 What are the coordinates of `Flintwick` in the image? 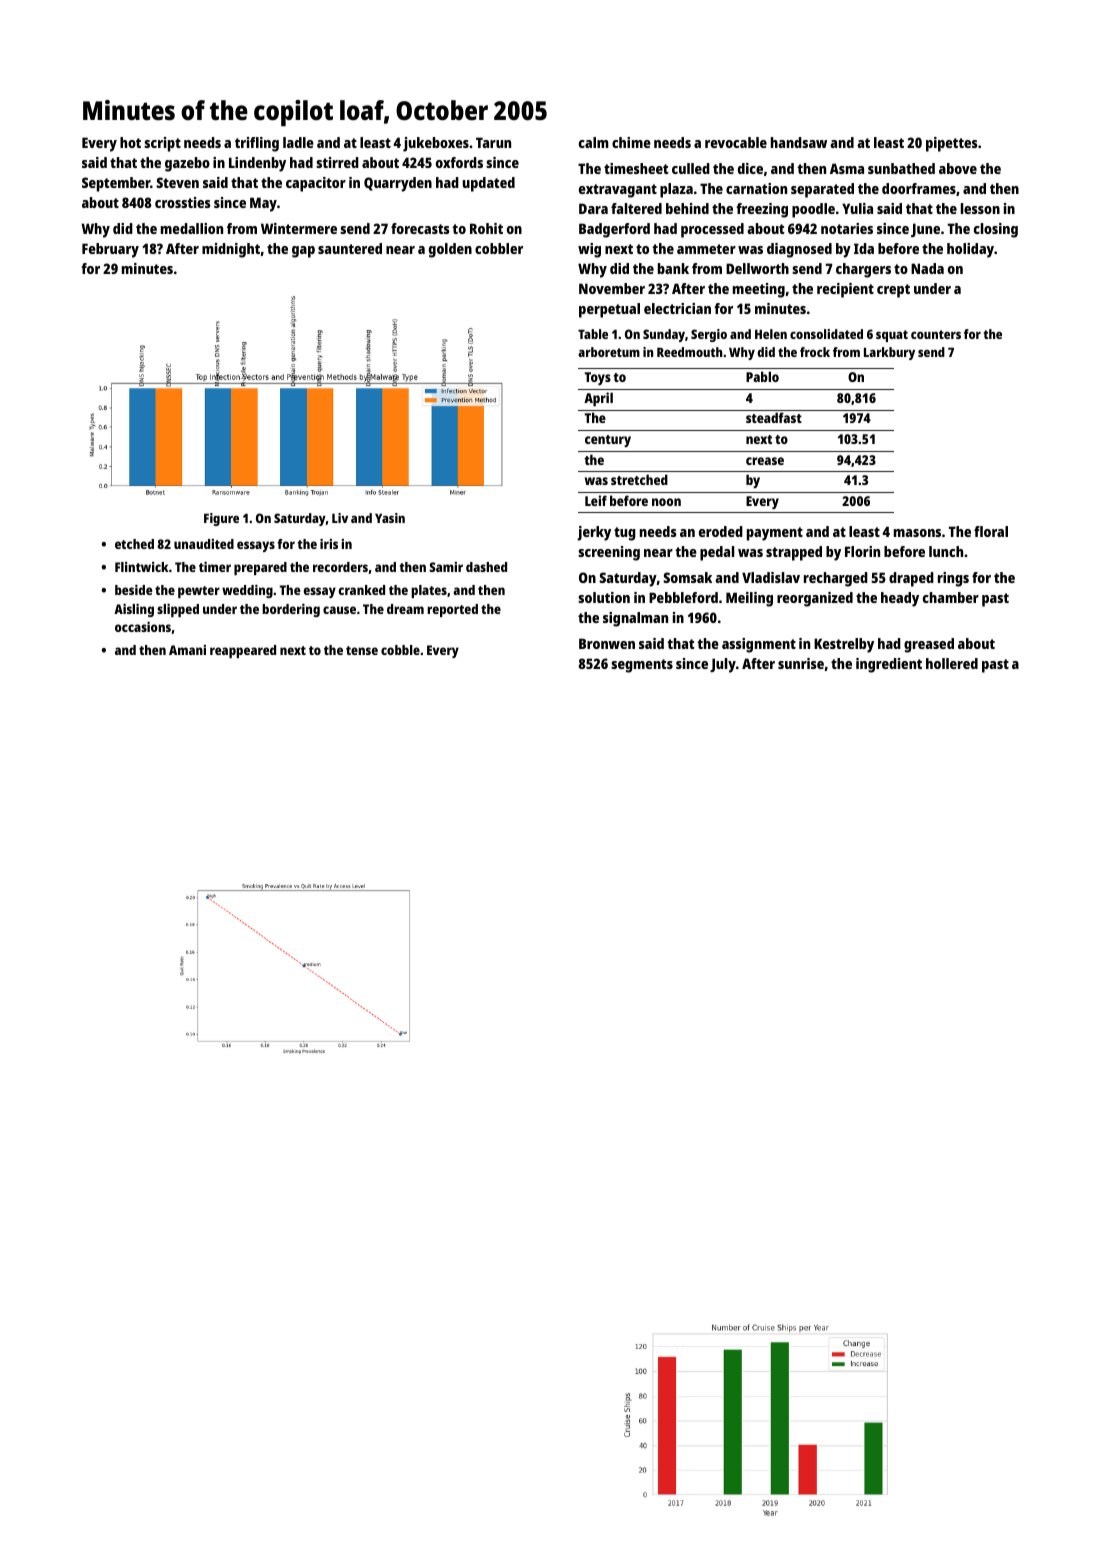 It's located at (141, 567).
